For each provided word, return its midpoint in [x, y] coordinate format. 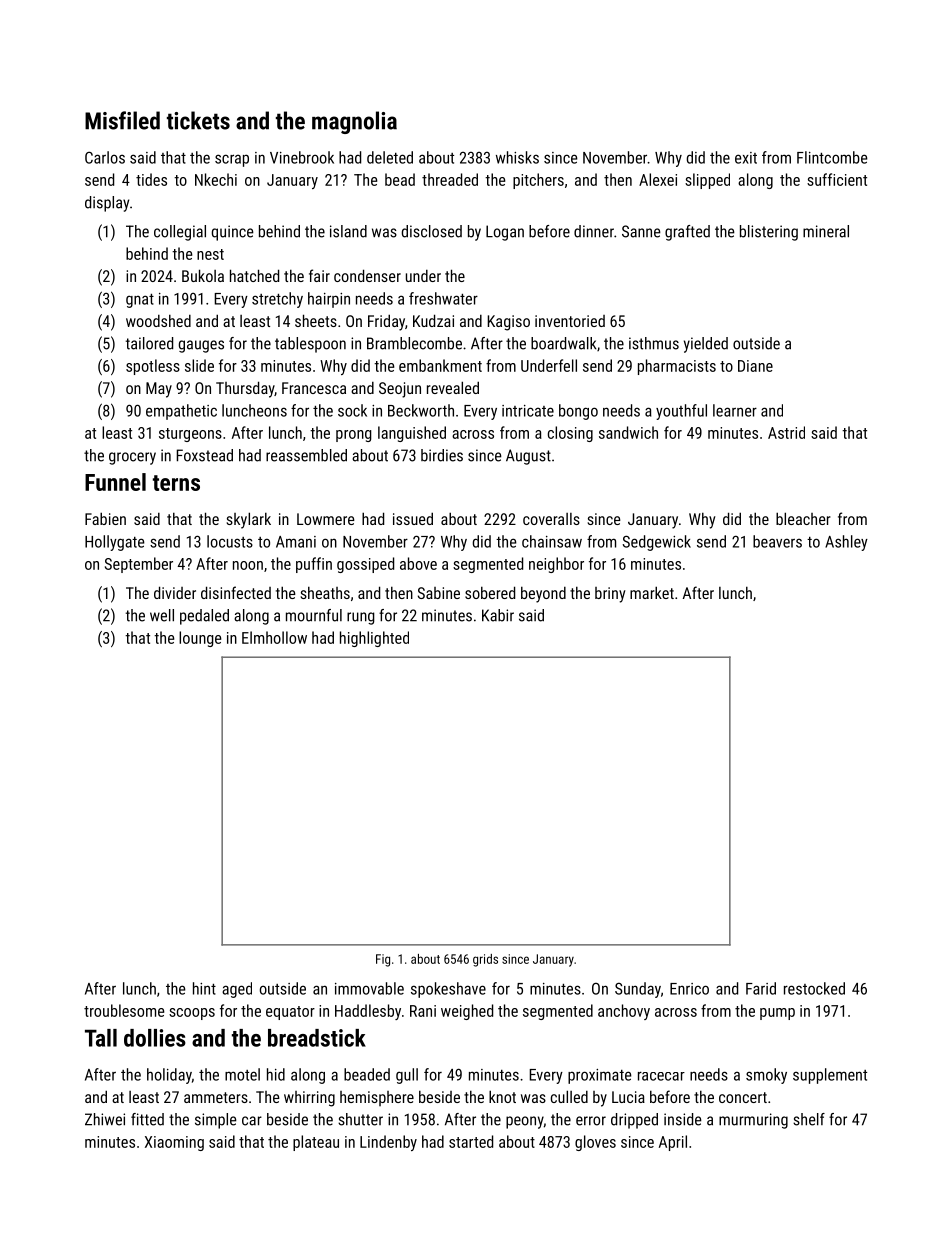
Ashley [846, 543]
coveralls [551, 519]
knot [502, 1096]
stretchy [277, 300]
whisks [517, 157]
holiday [169, 1076]
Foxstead [204, 455]
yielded [706, 345]
